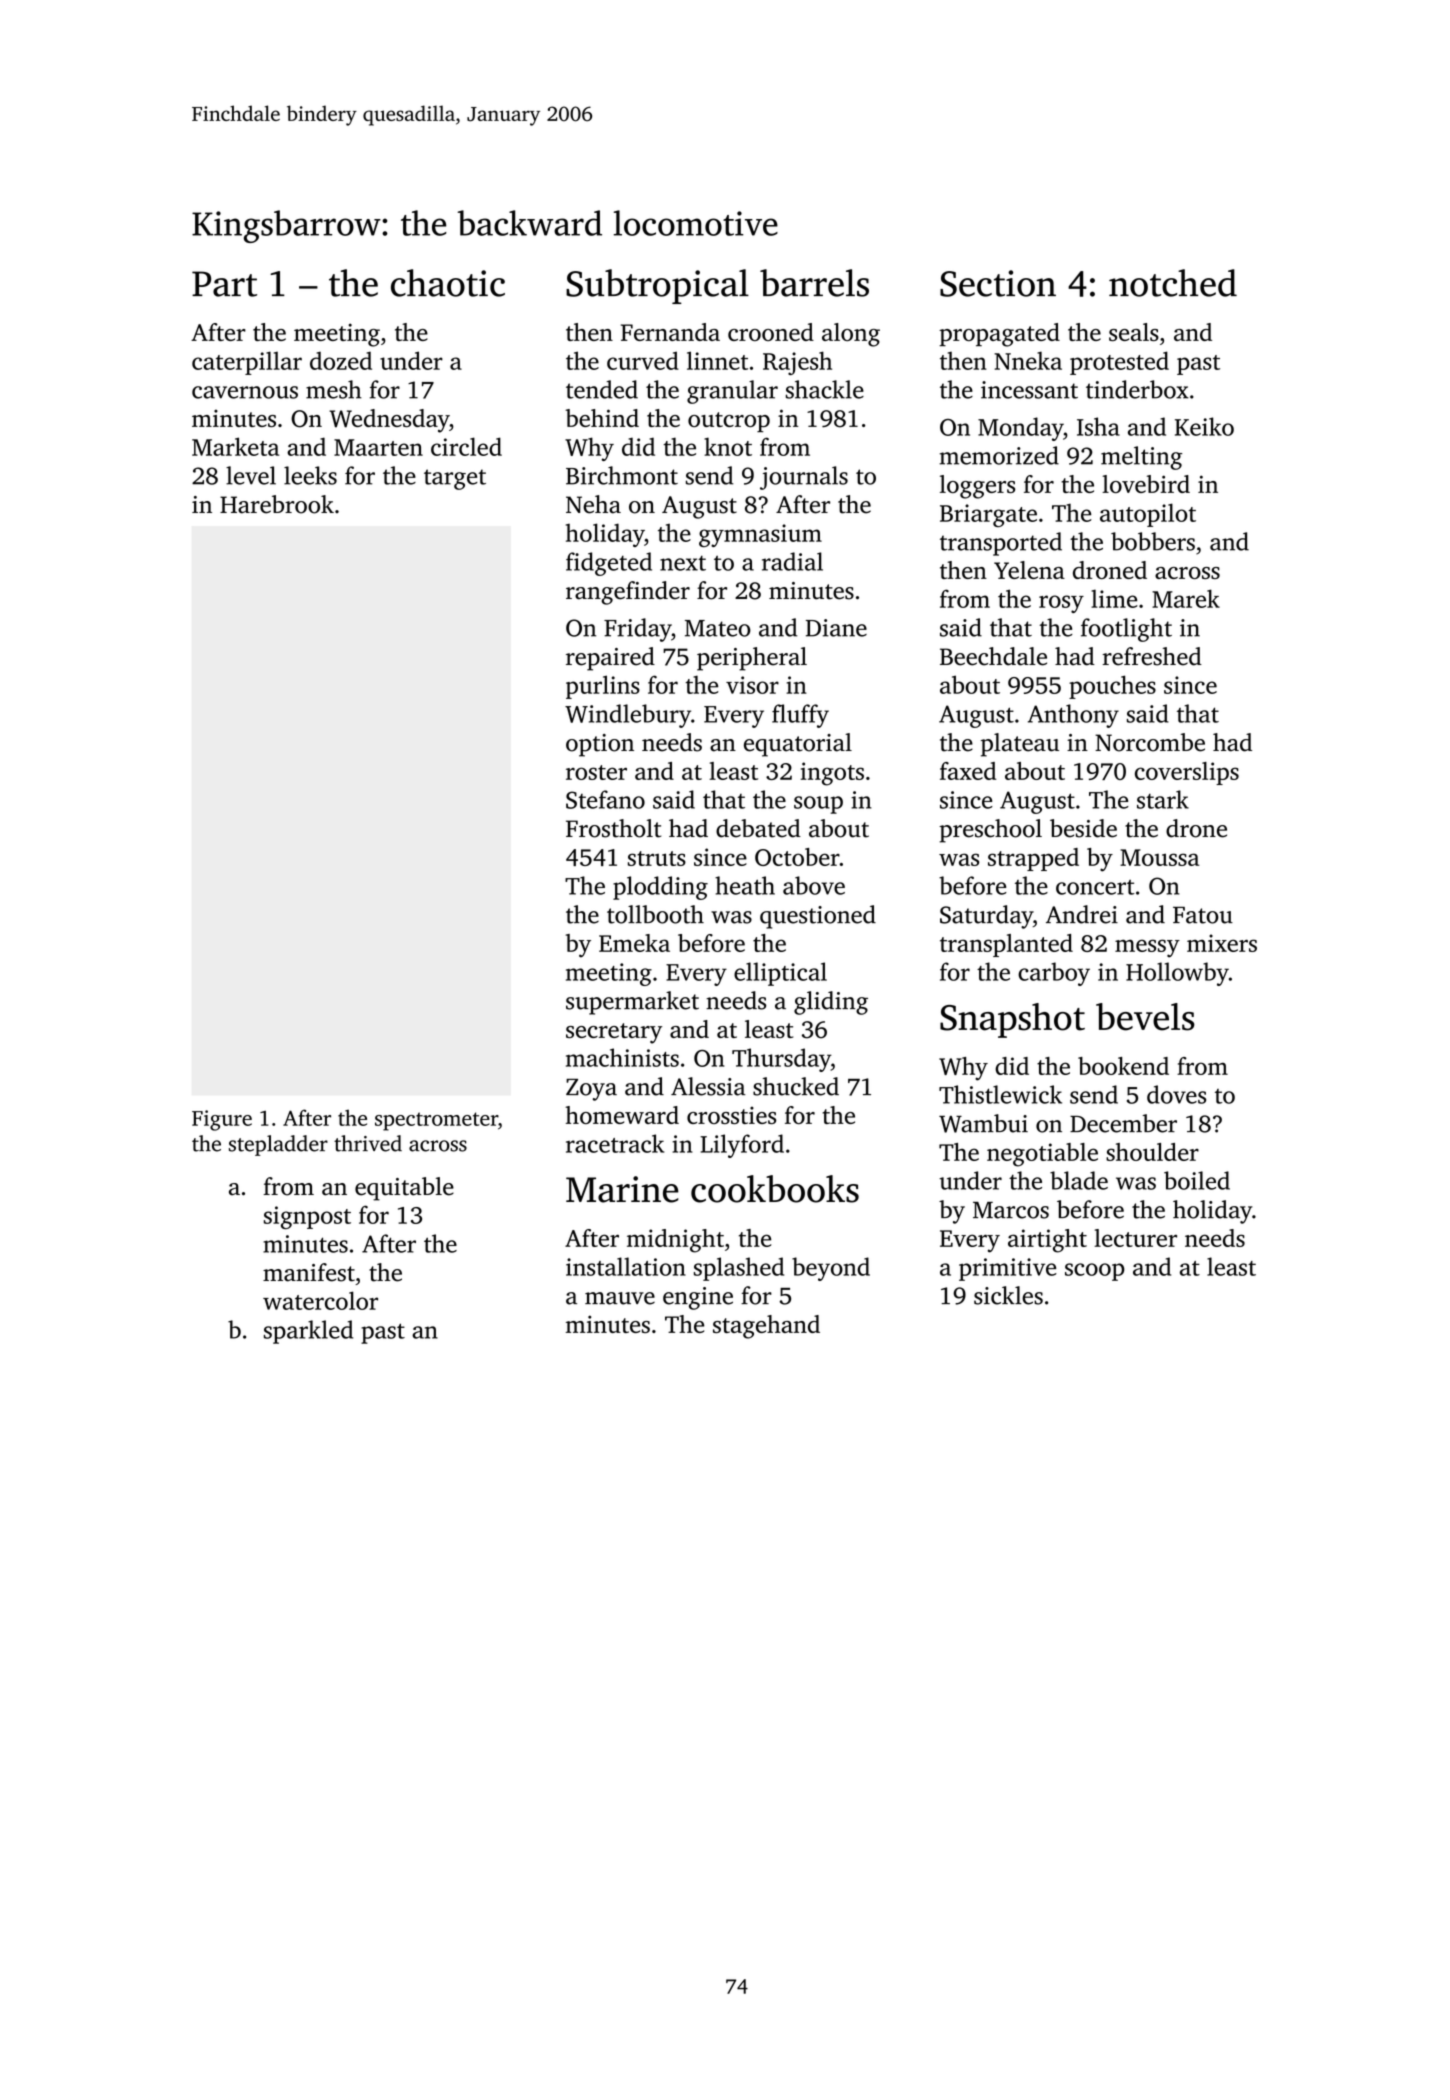  I want to click on Marek, so click(1186, 598).
